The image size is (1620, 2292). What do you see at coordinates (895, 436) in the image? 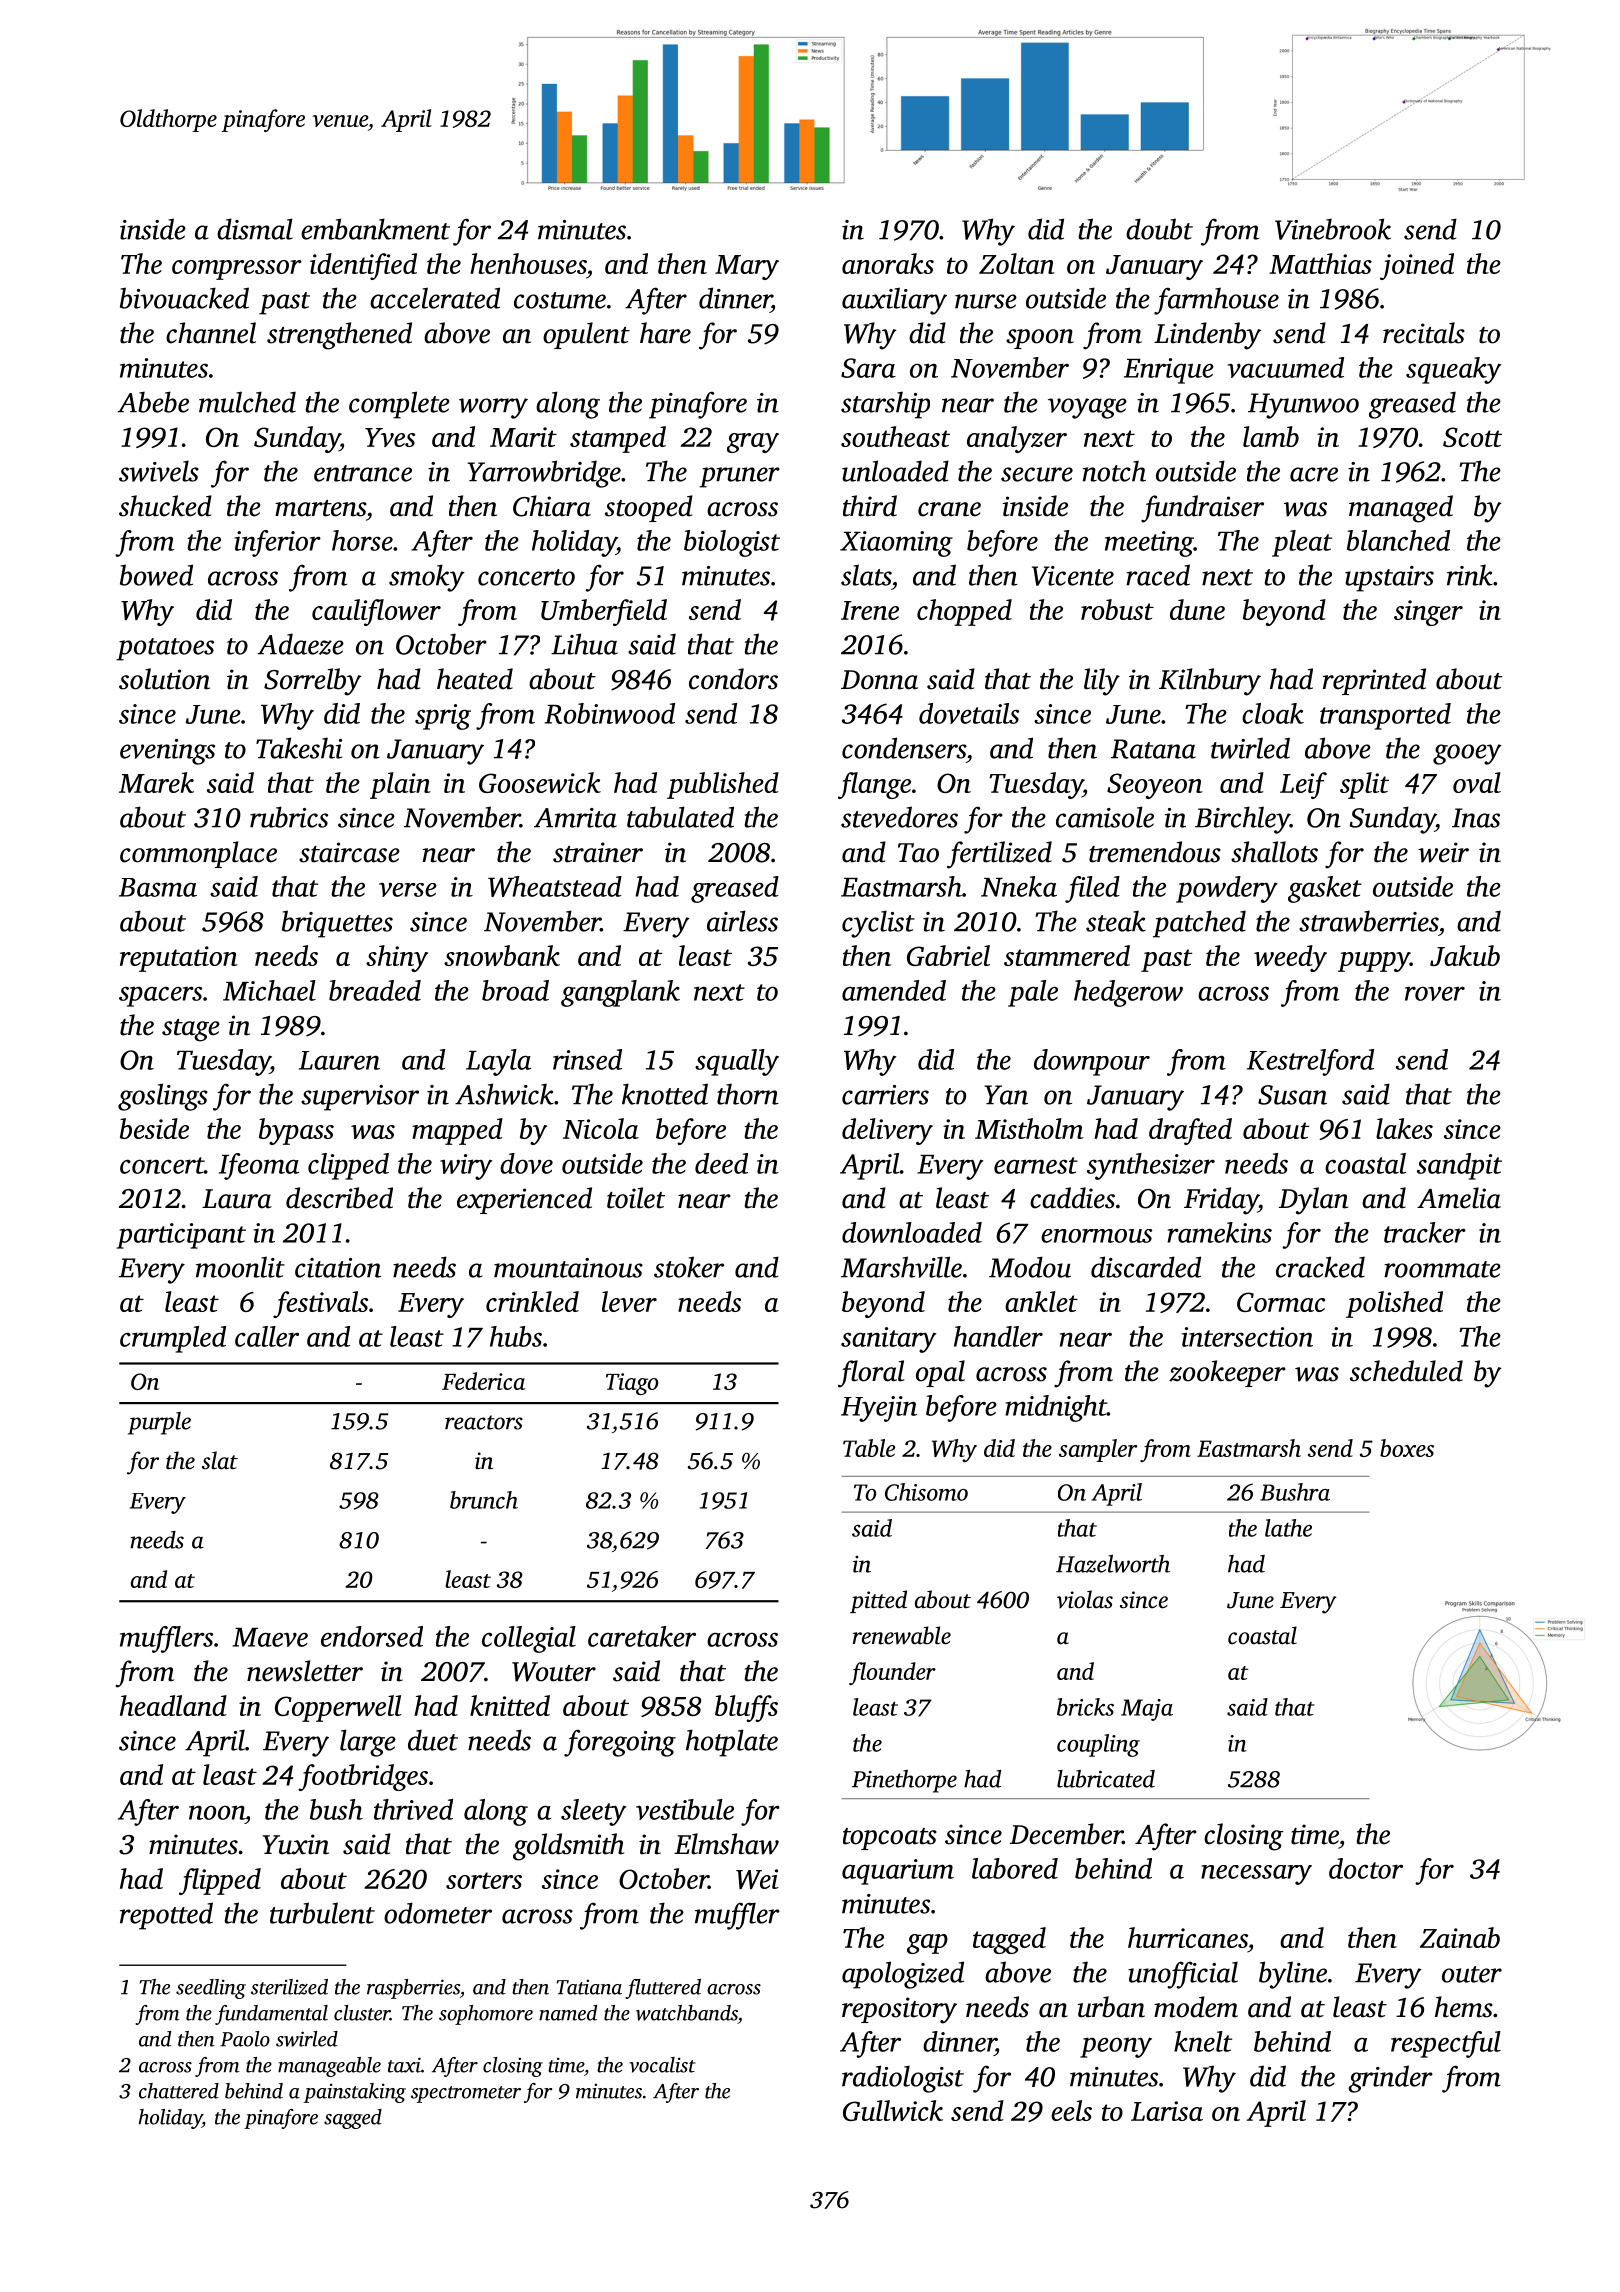
I see `southeast` at bounding box center [895, 436].
